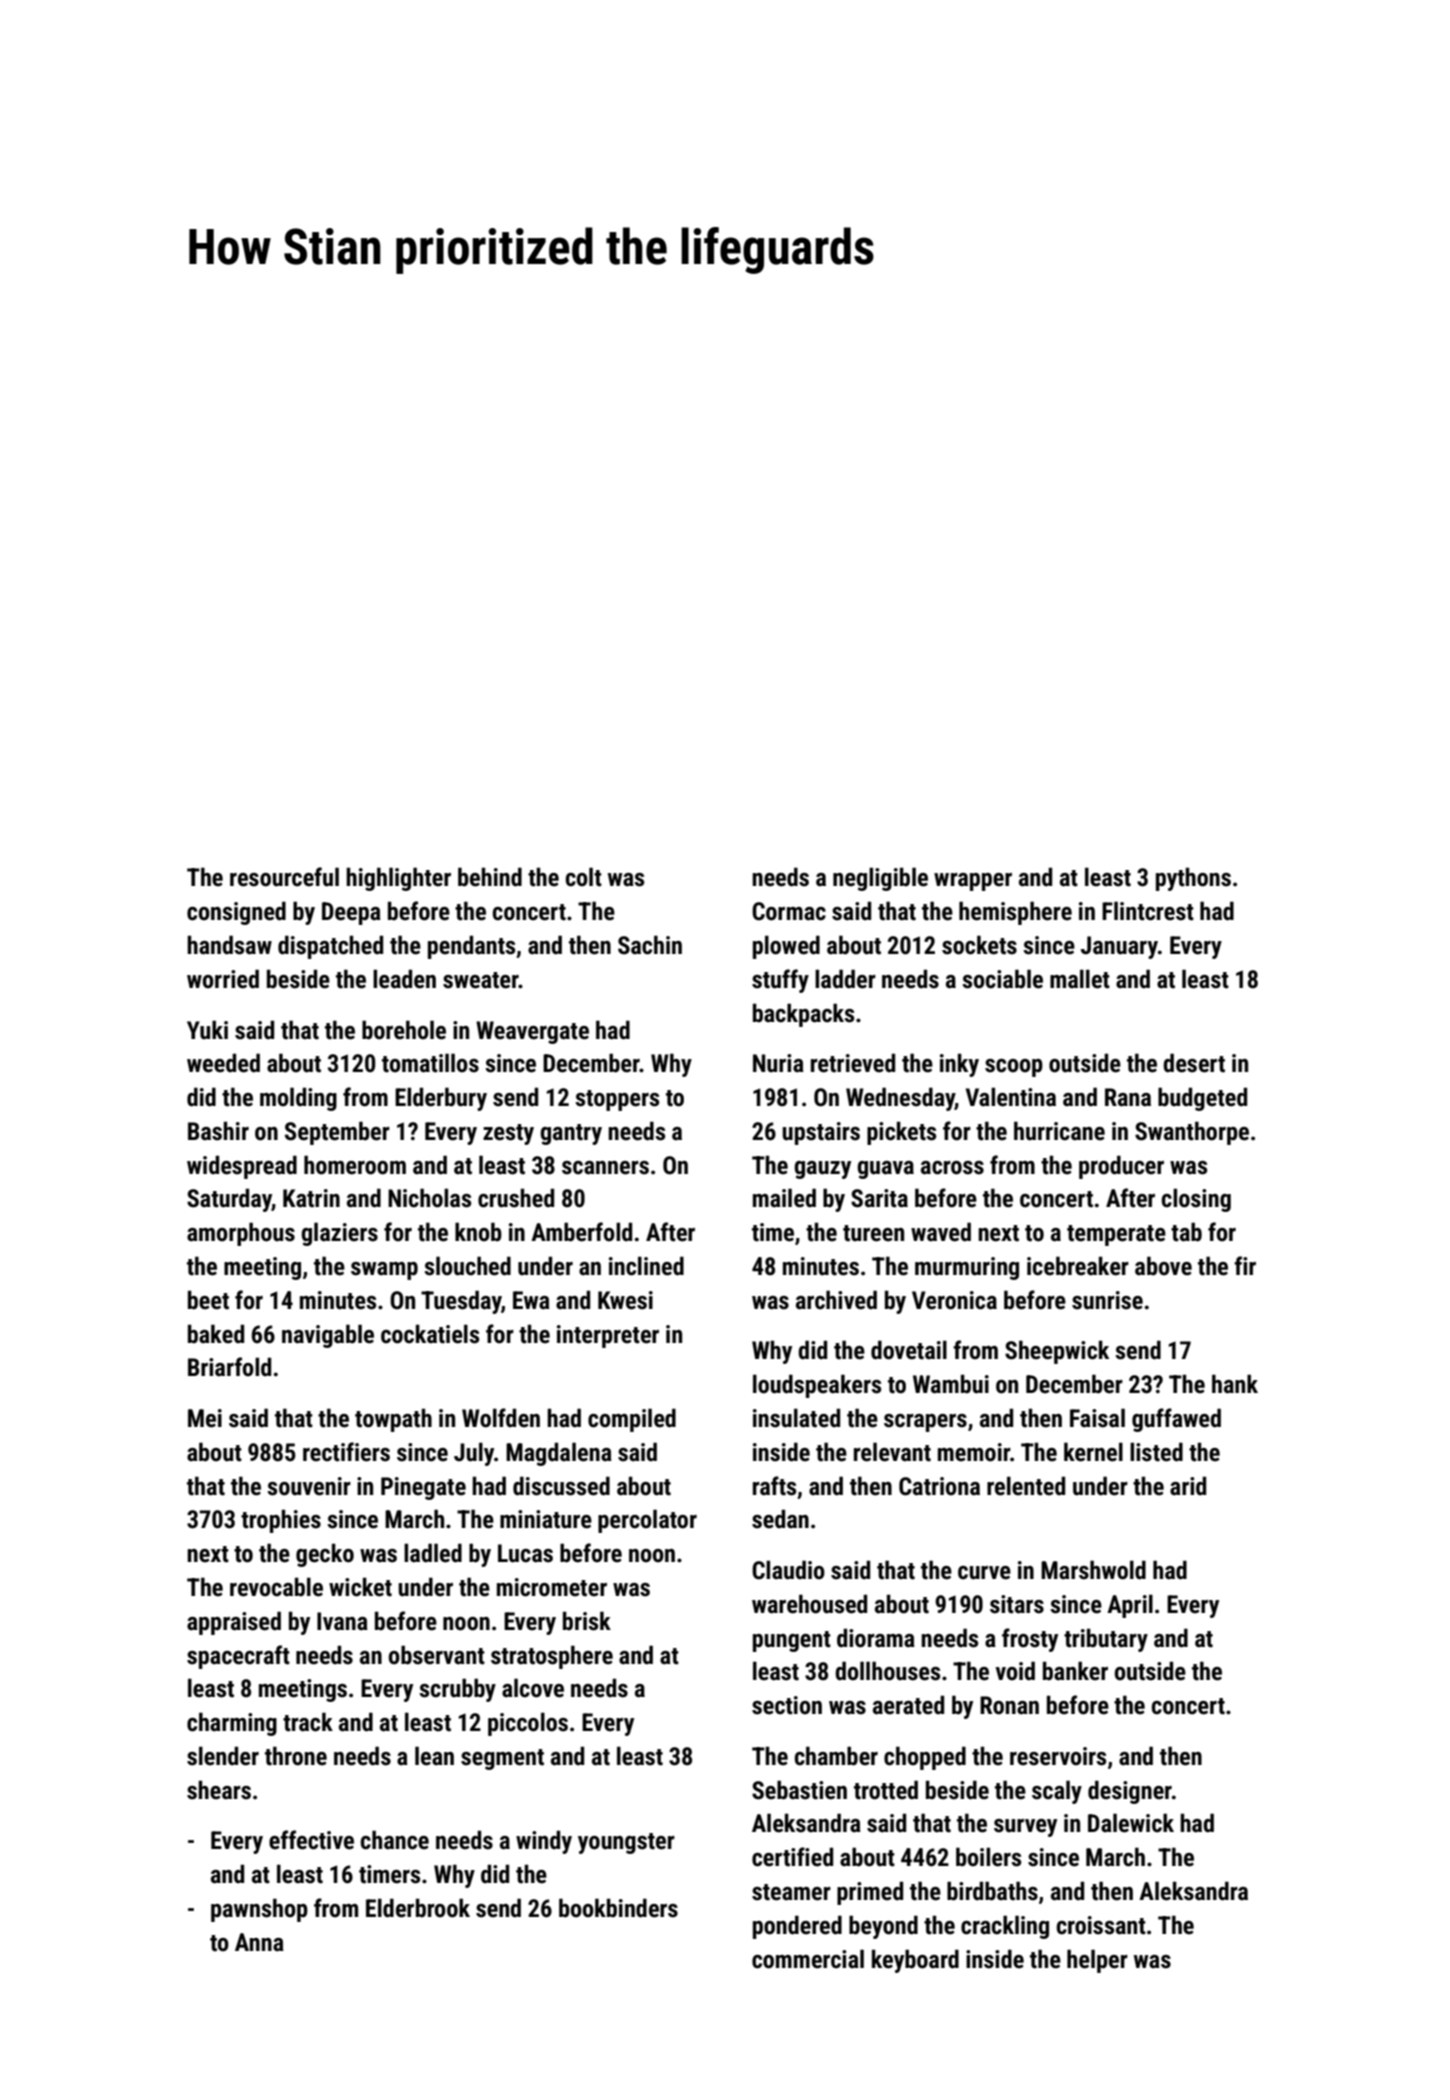 This screenshot has height=2100, width=1450. Describe the element at coordinates (973, 882) in the screenshot. I see `wrapper` at that location.
